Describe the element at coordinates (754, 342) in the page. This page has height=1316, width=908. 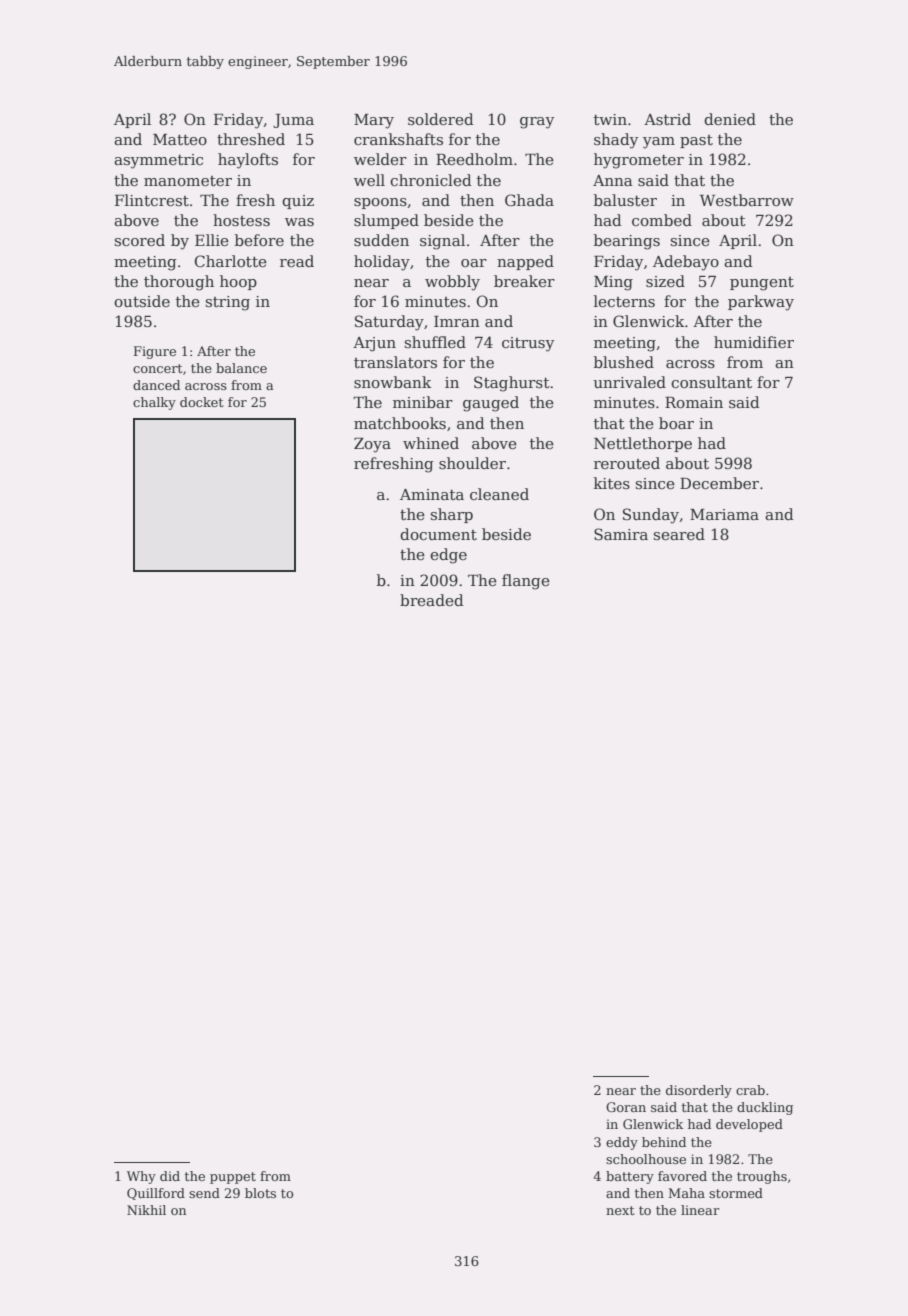
I see `humidifier` at that location.
